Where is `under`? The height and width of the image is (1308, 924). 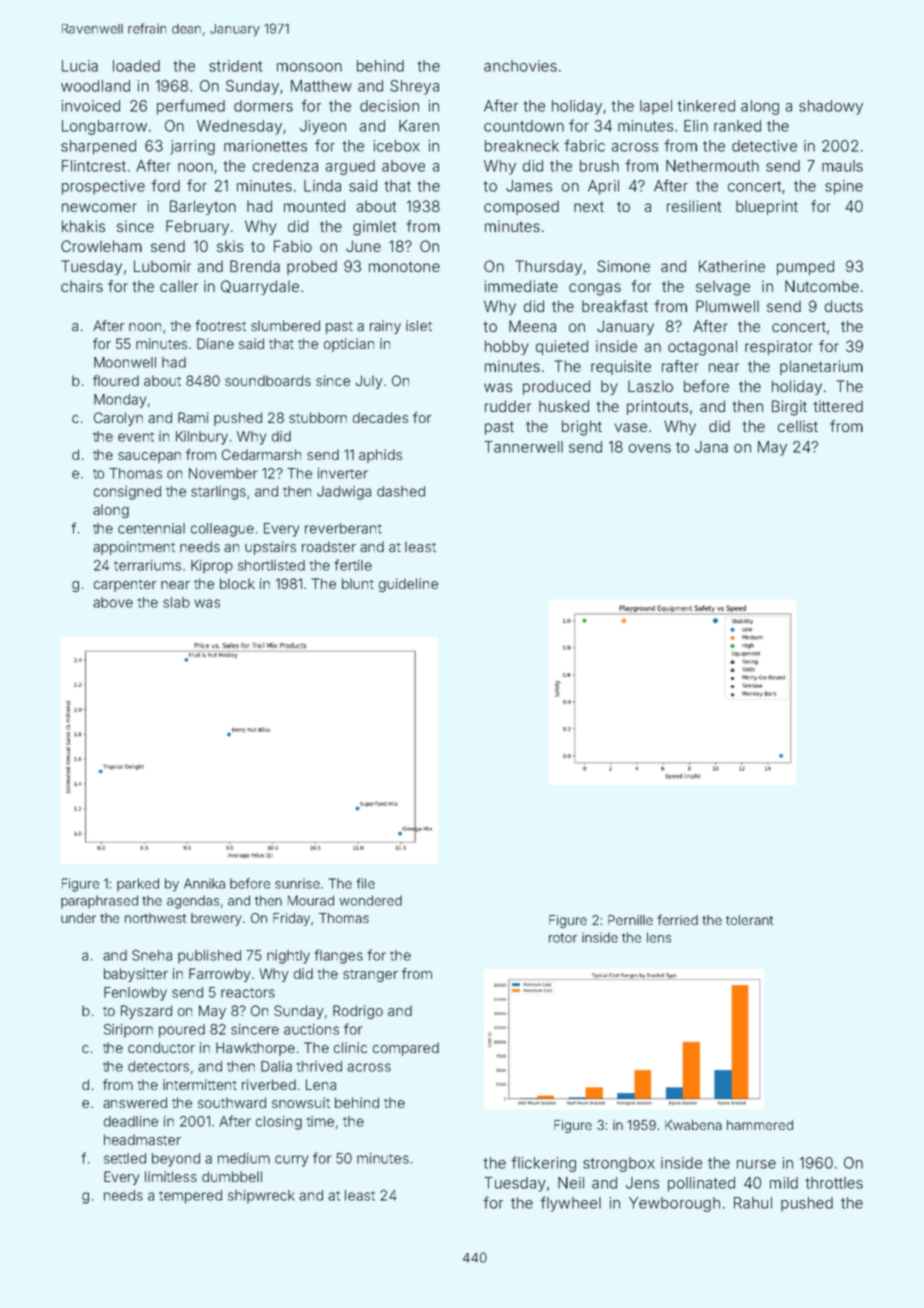
under is located at coordinates (78, 918).
